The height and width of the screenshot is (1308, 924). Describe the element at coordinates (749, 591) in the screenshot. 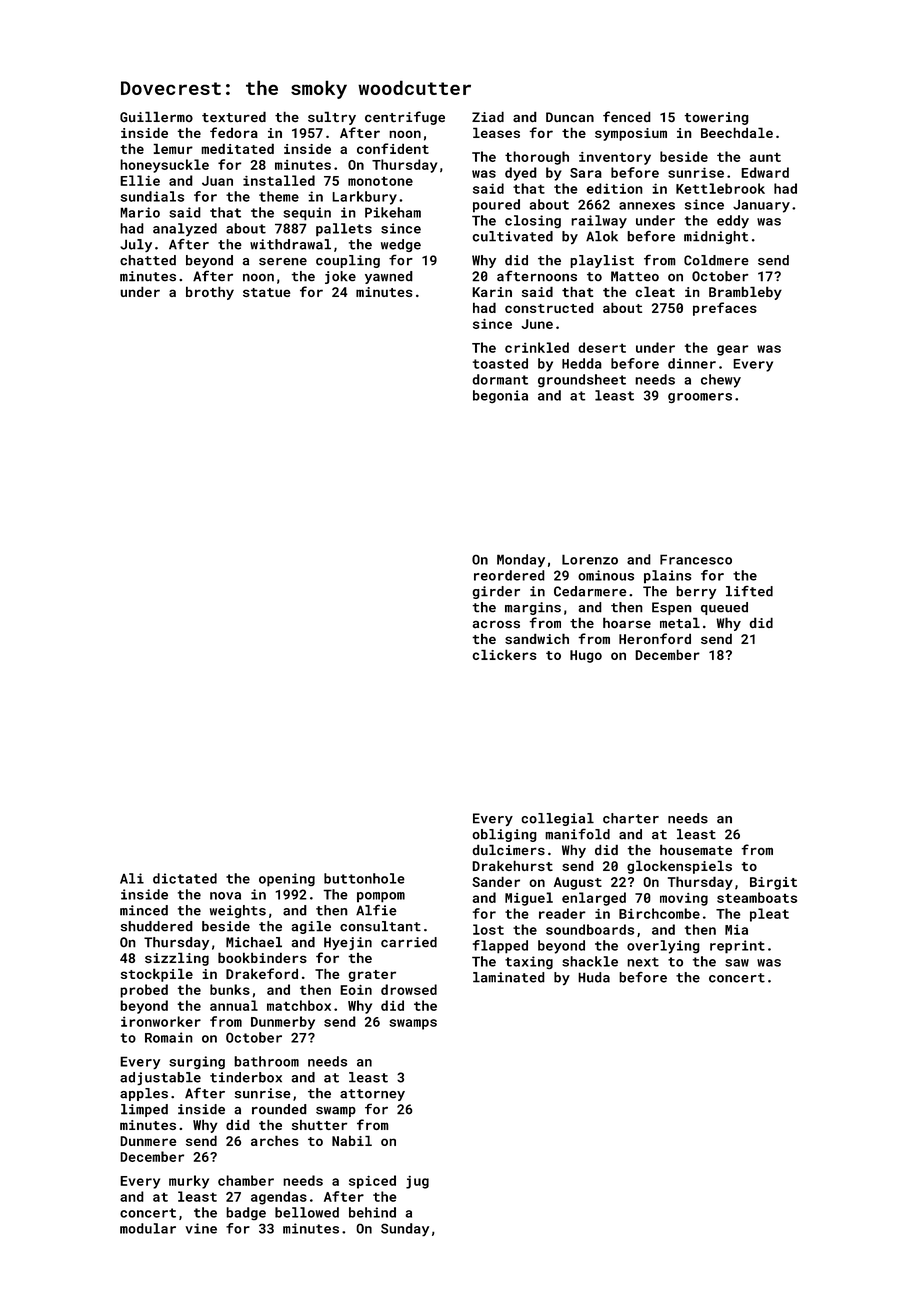

I see `lifted` at that location.
